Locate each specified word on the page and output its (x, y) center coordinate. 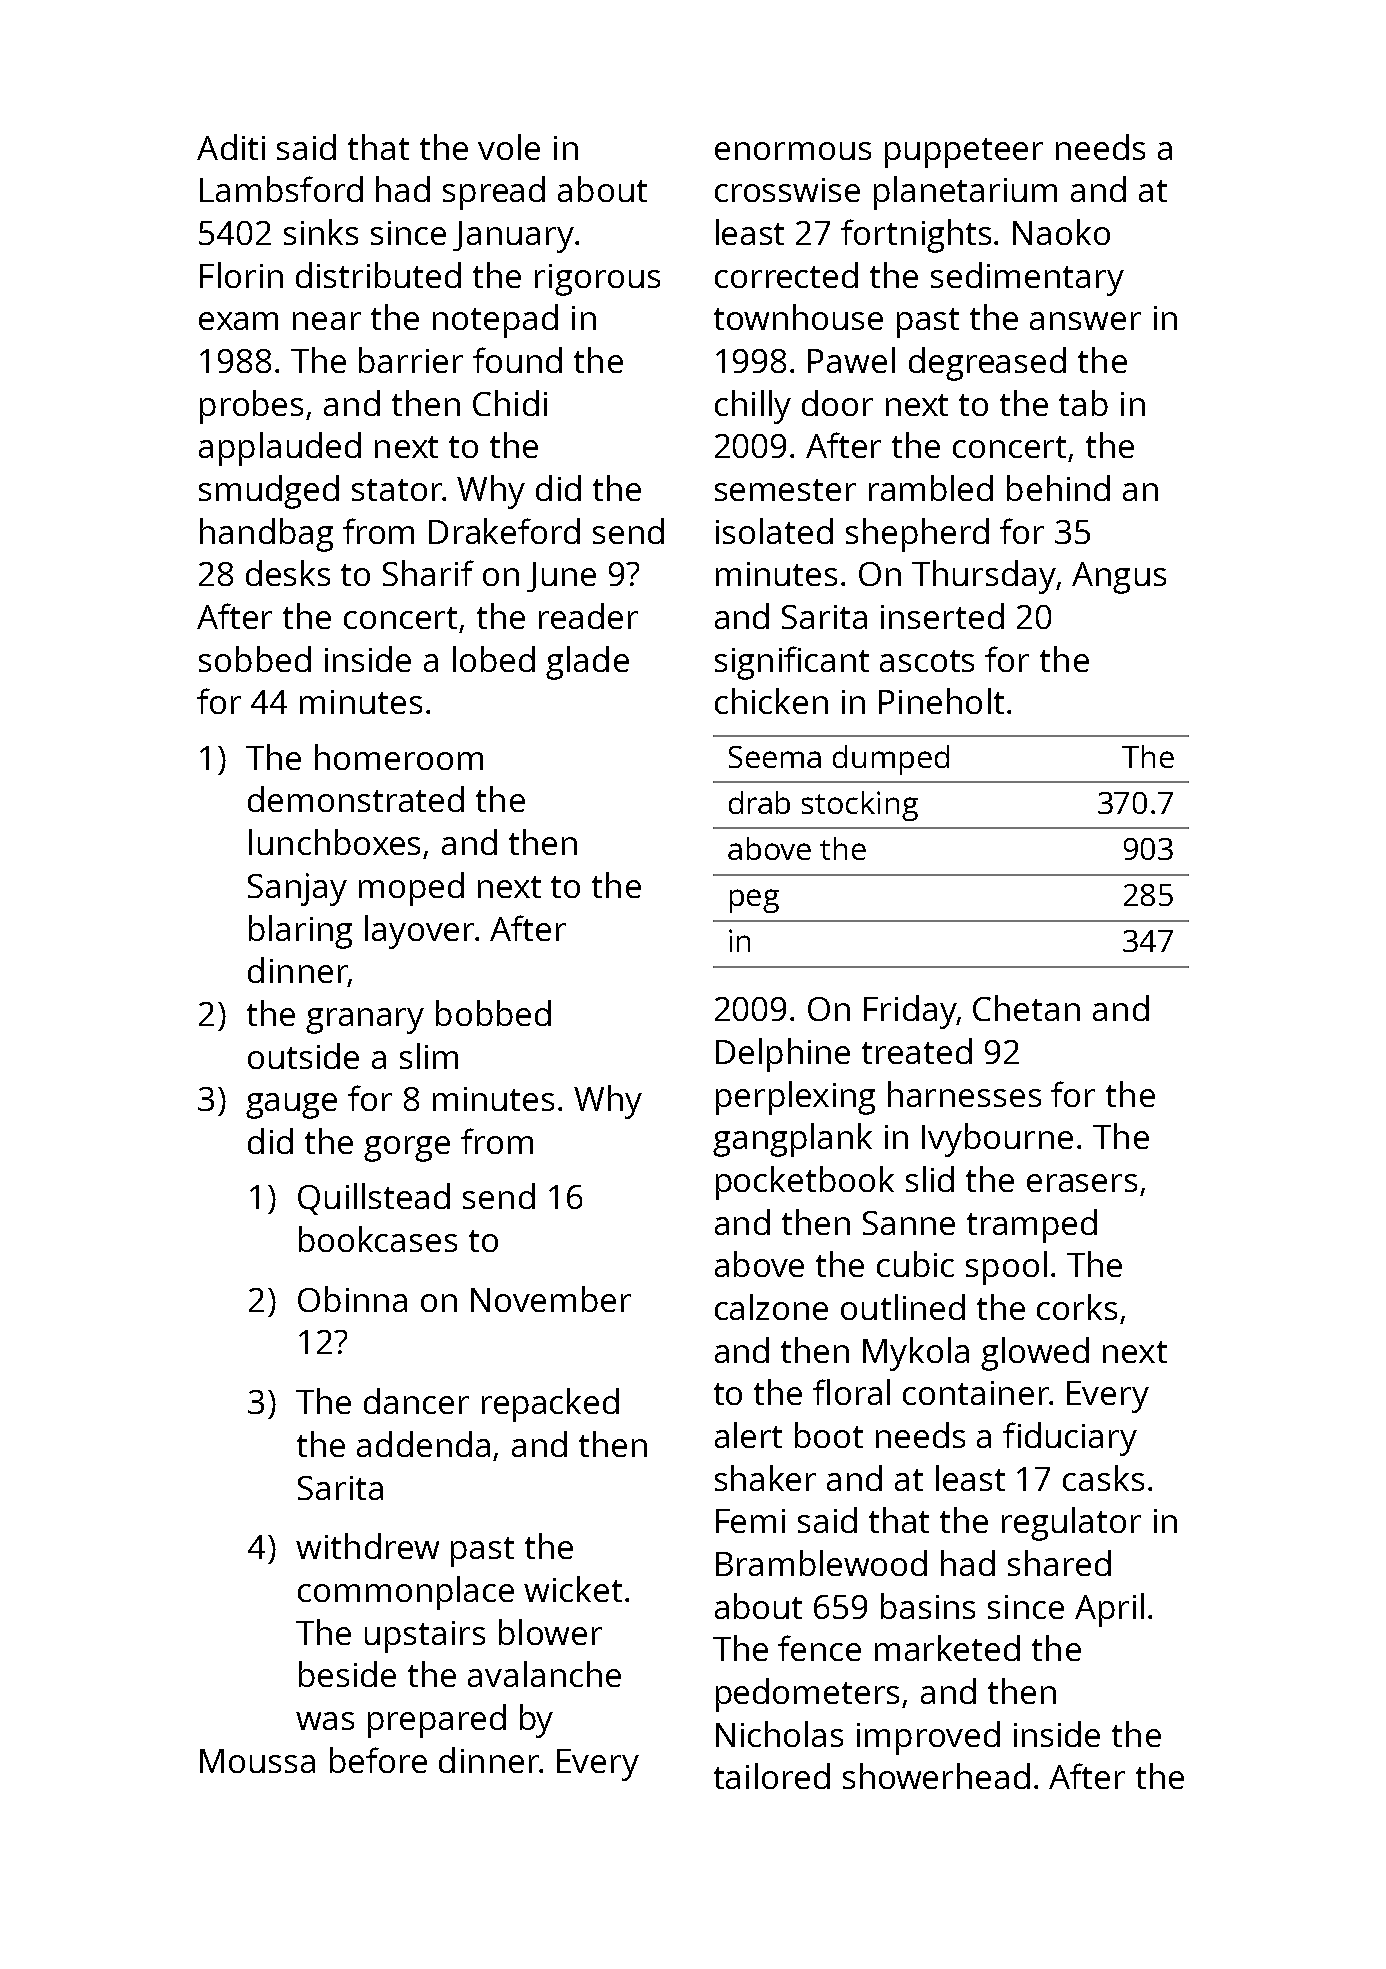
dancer (416, 1401)
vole (509, 147)
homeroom (399, 757)
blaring (300, 932)
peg (754, 901)
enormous (793, 151)
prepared (437, 1721)
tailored (772, 1776)
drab (759, 802)
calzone (771, 1307)
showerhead (936, 1776)
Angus (1119, 578)
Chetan (1026, 1008)
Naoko (1061, 232)
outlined (903, 1307)
